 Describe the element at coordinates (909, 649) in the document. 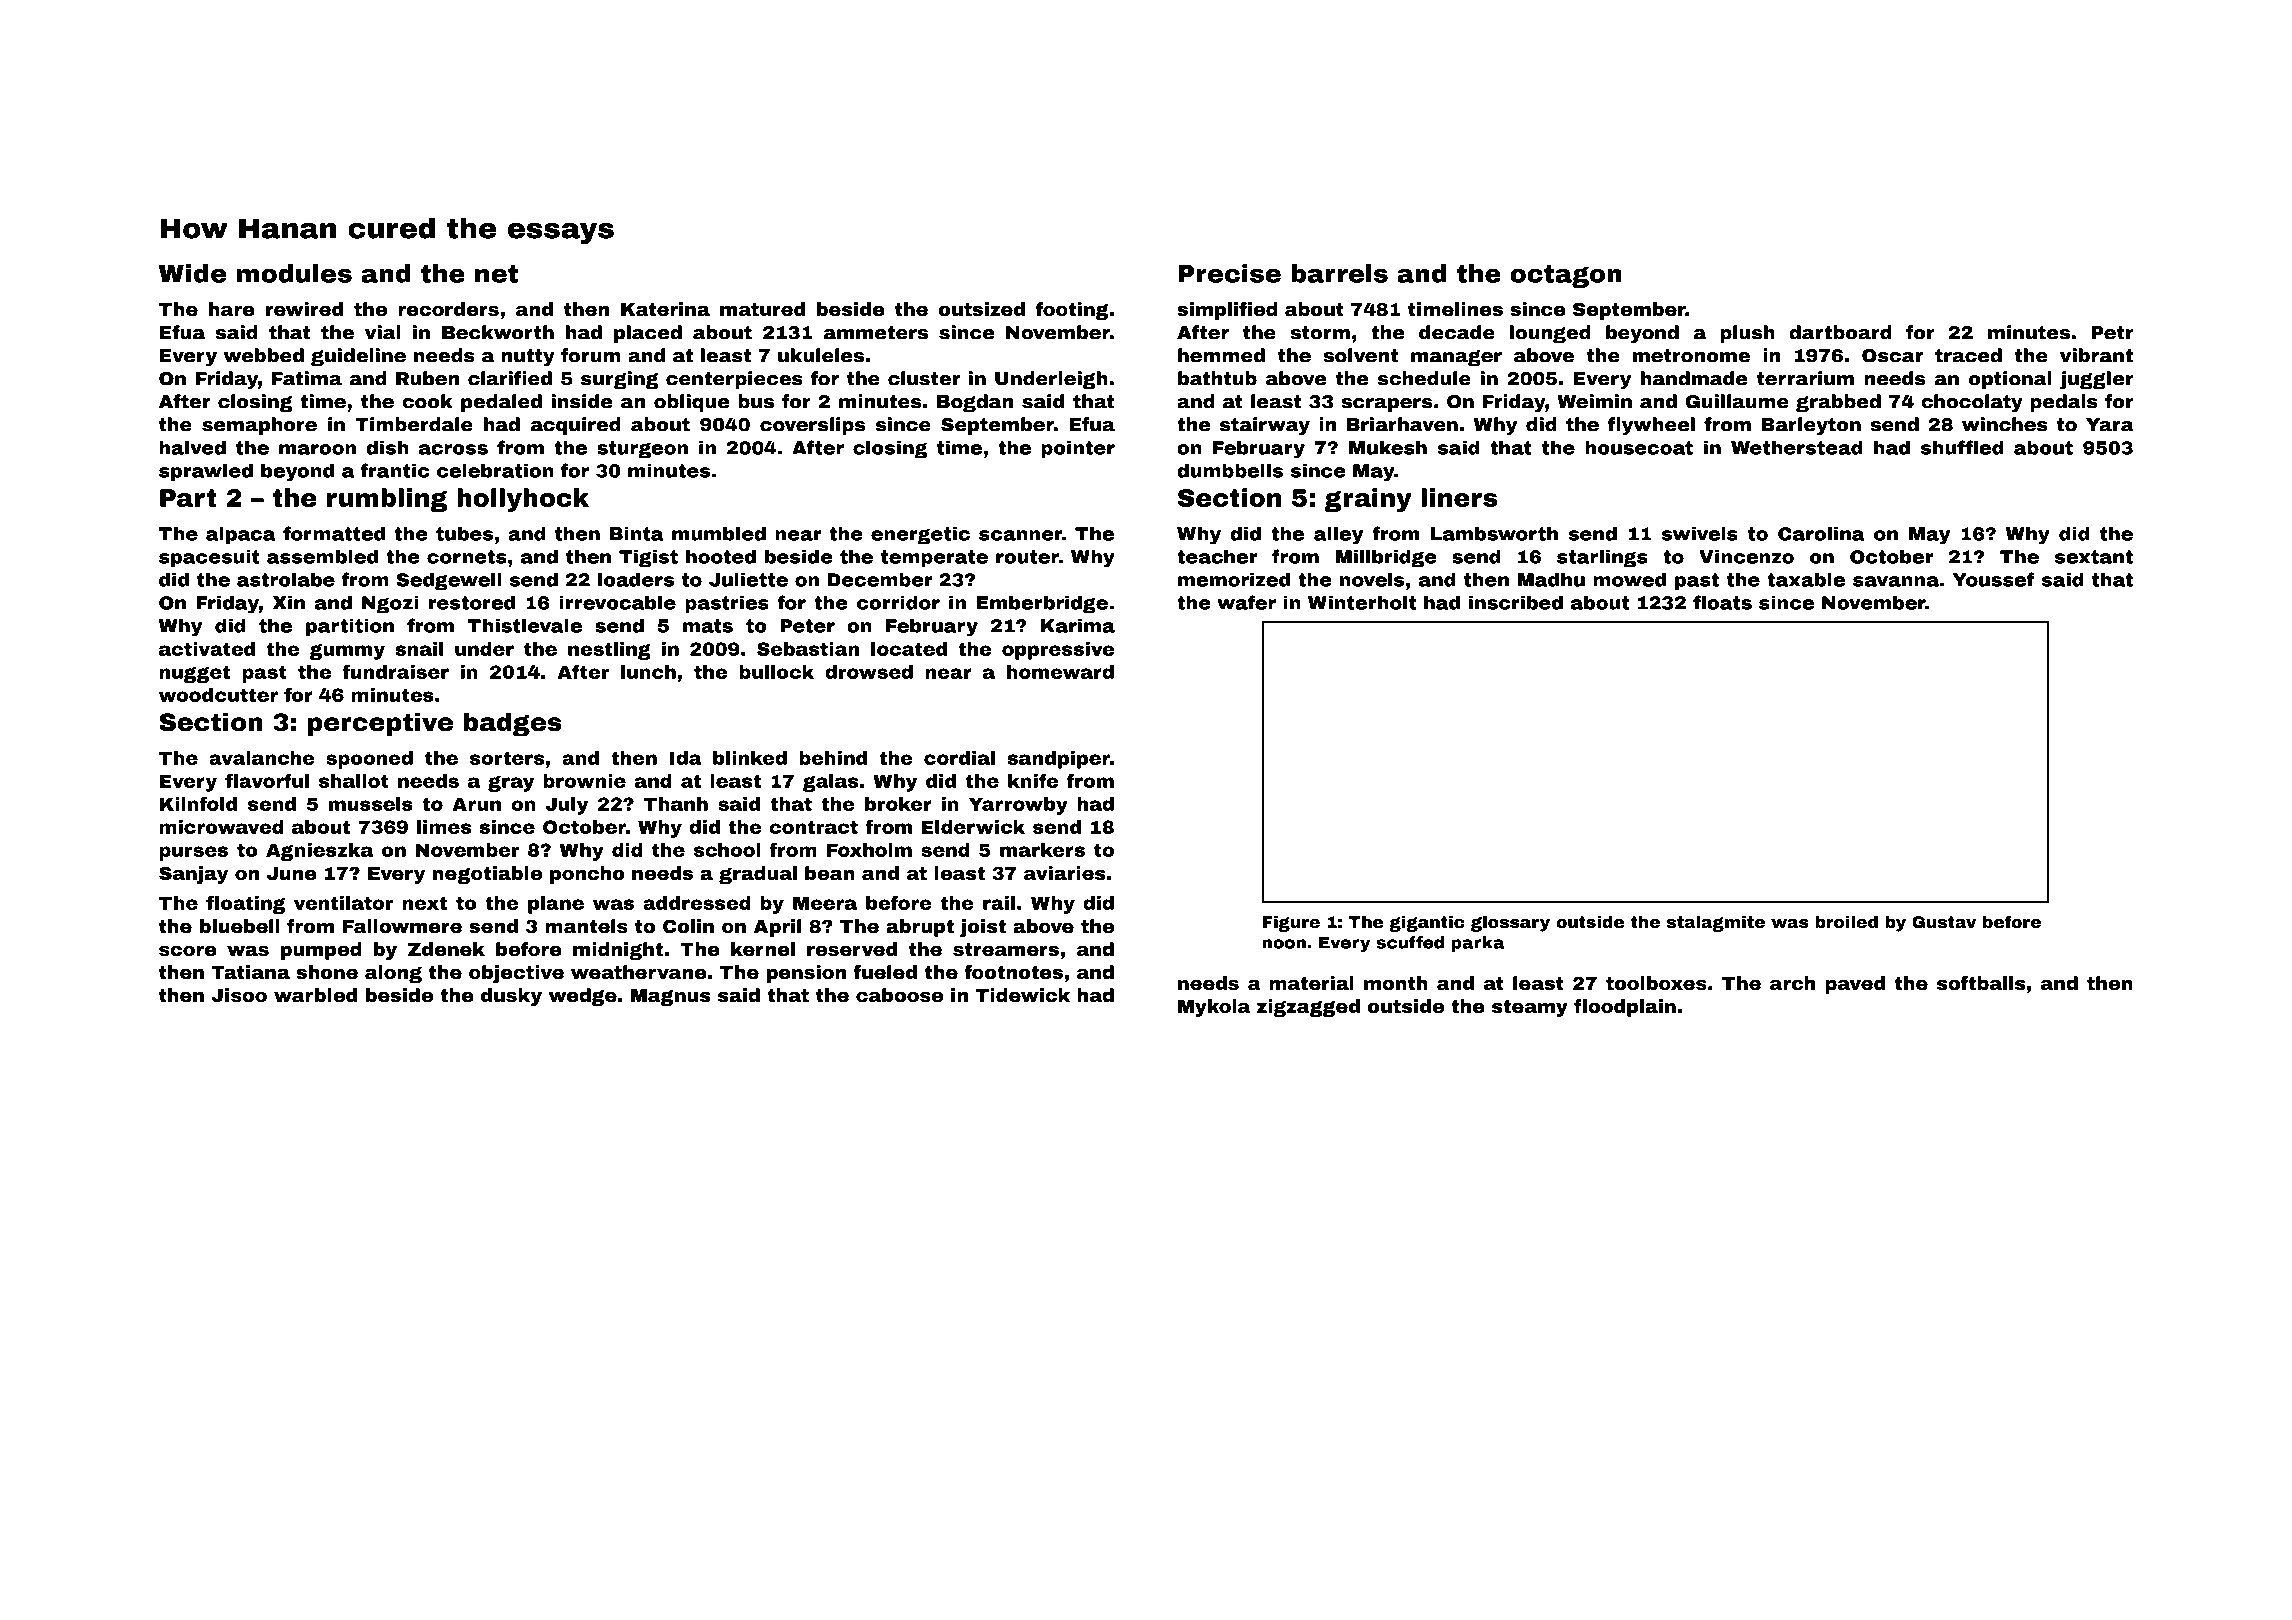

I see `located` at that location.
